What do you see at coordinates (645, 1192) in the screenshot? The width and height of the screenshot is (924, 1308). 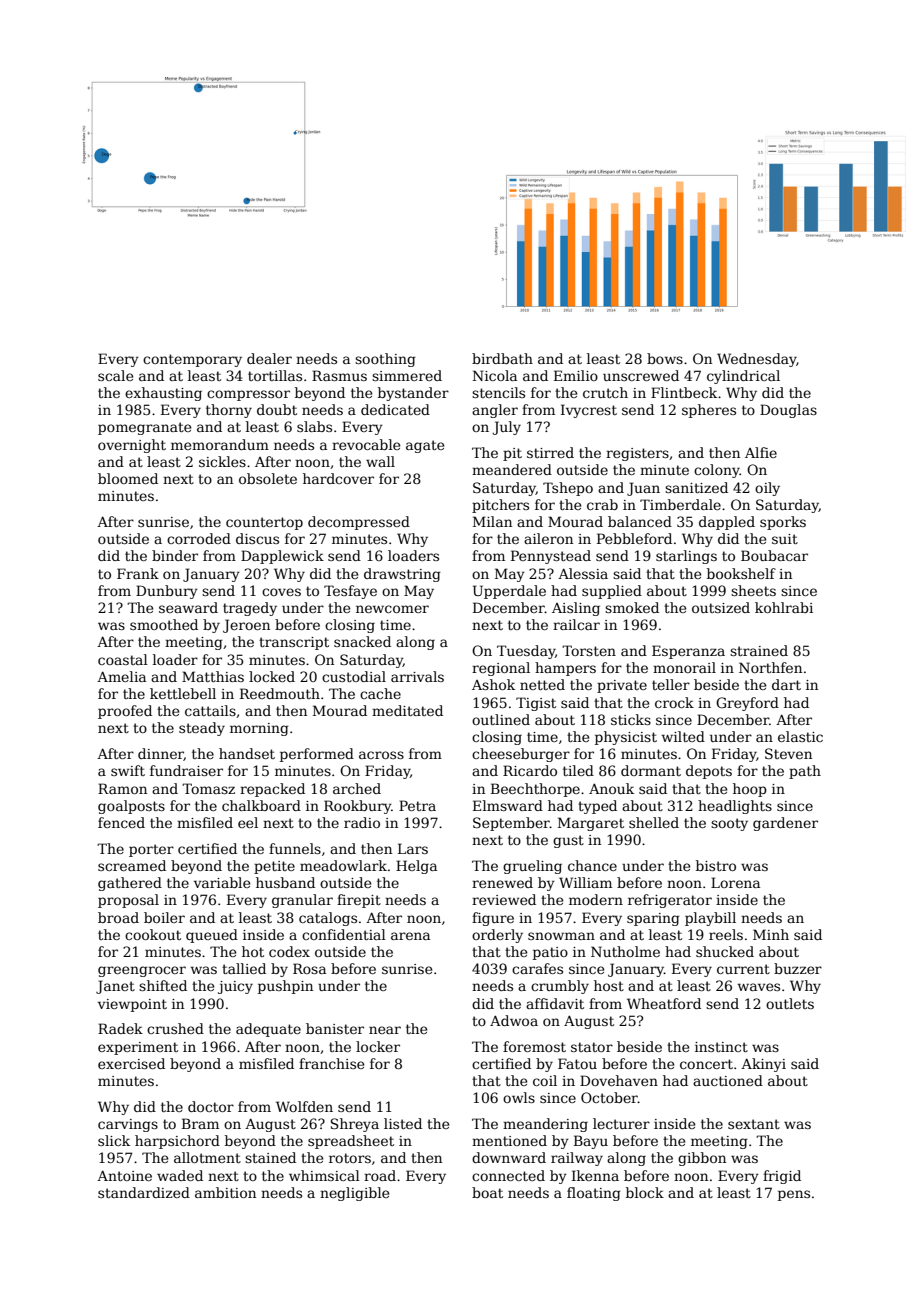 I see `block` at bounding box center [645, 1192].
